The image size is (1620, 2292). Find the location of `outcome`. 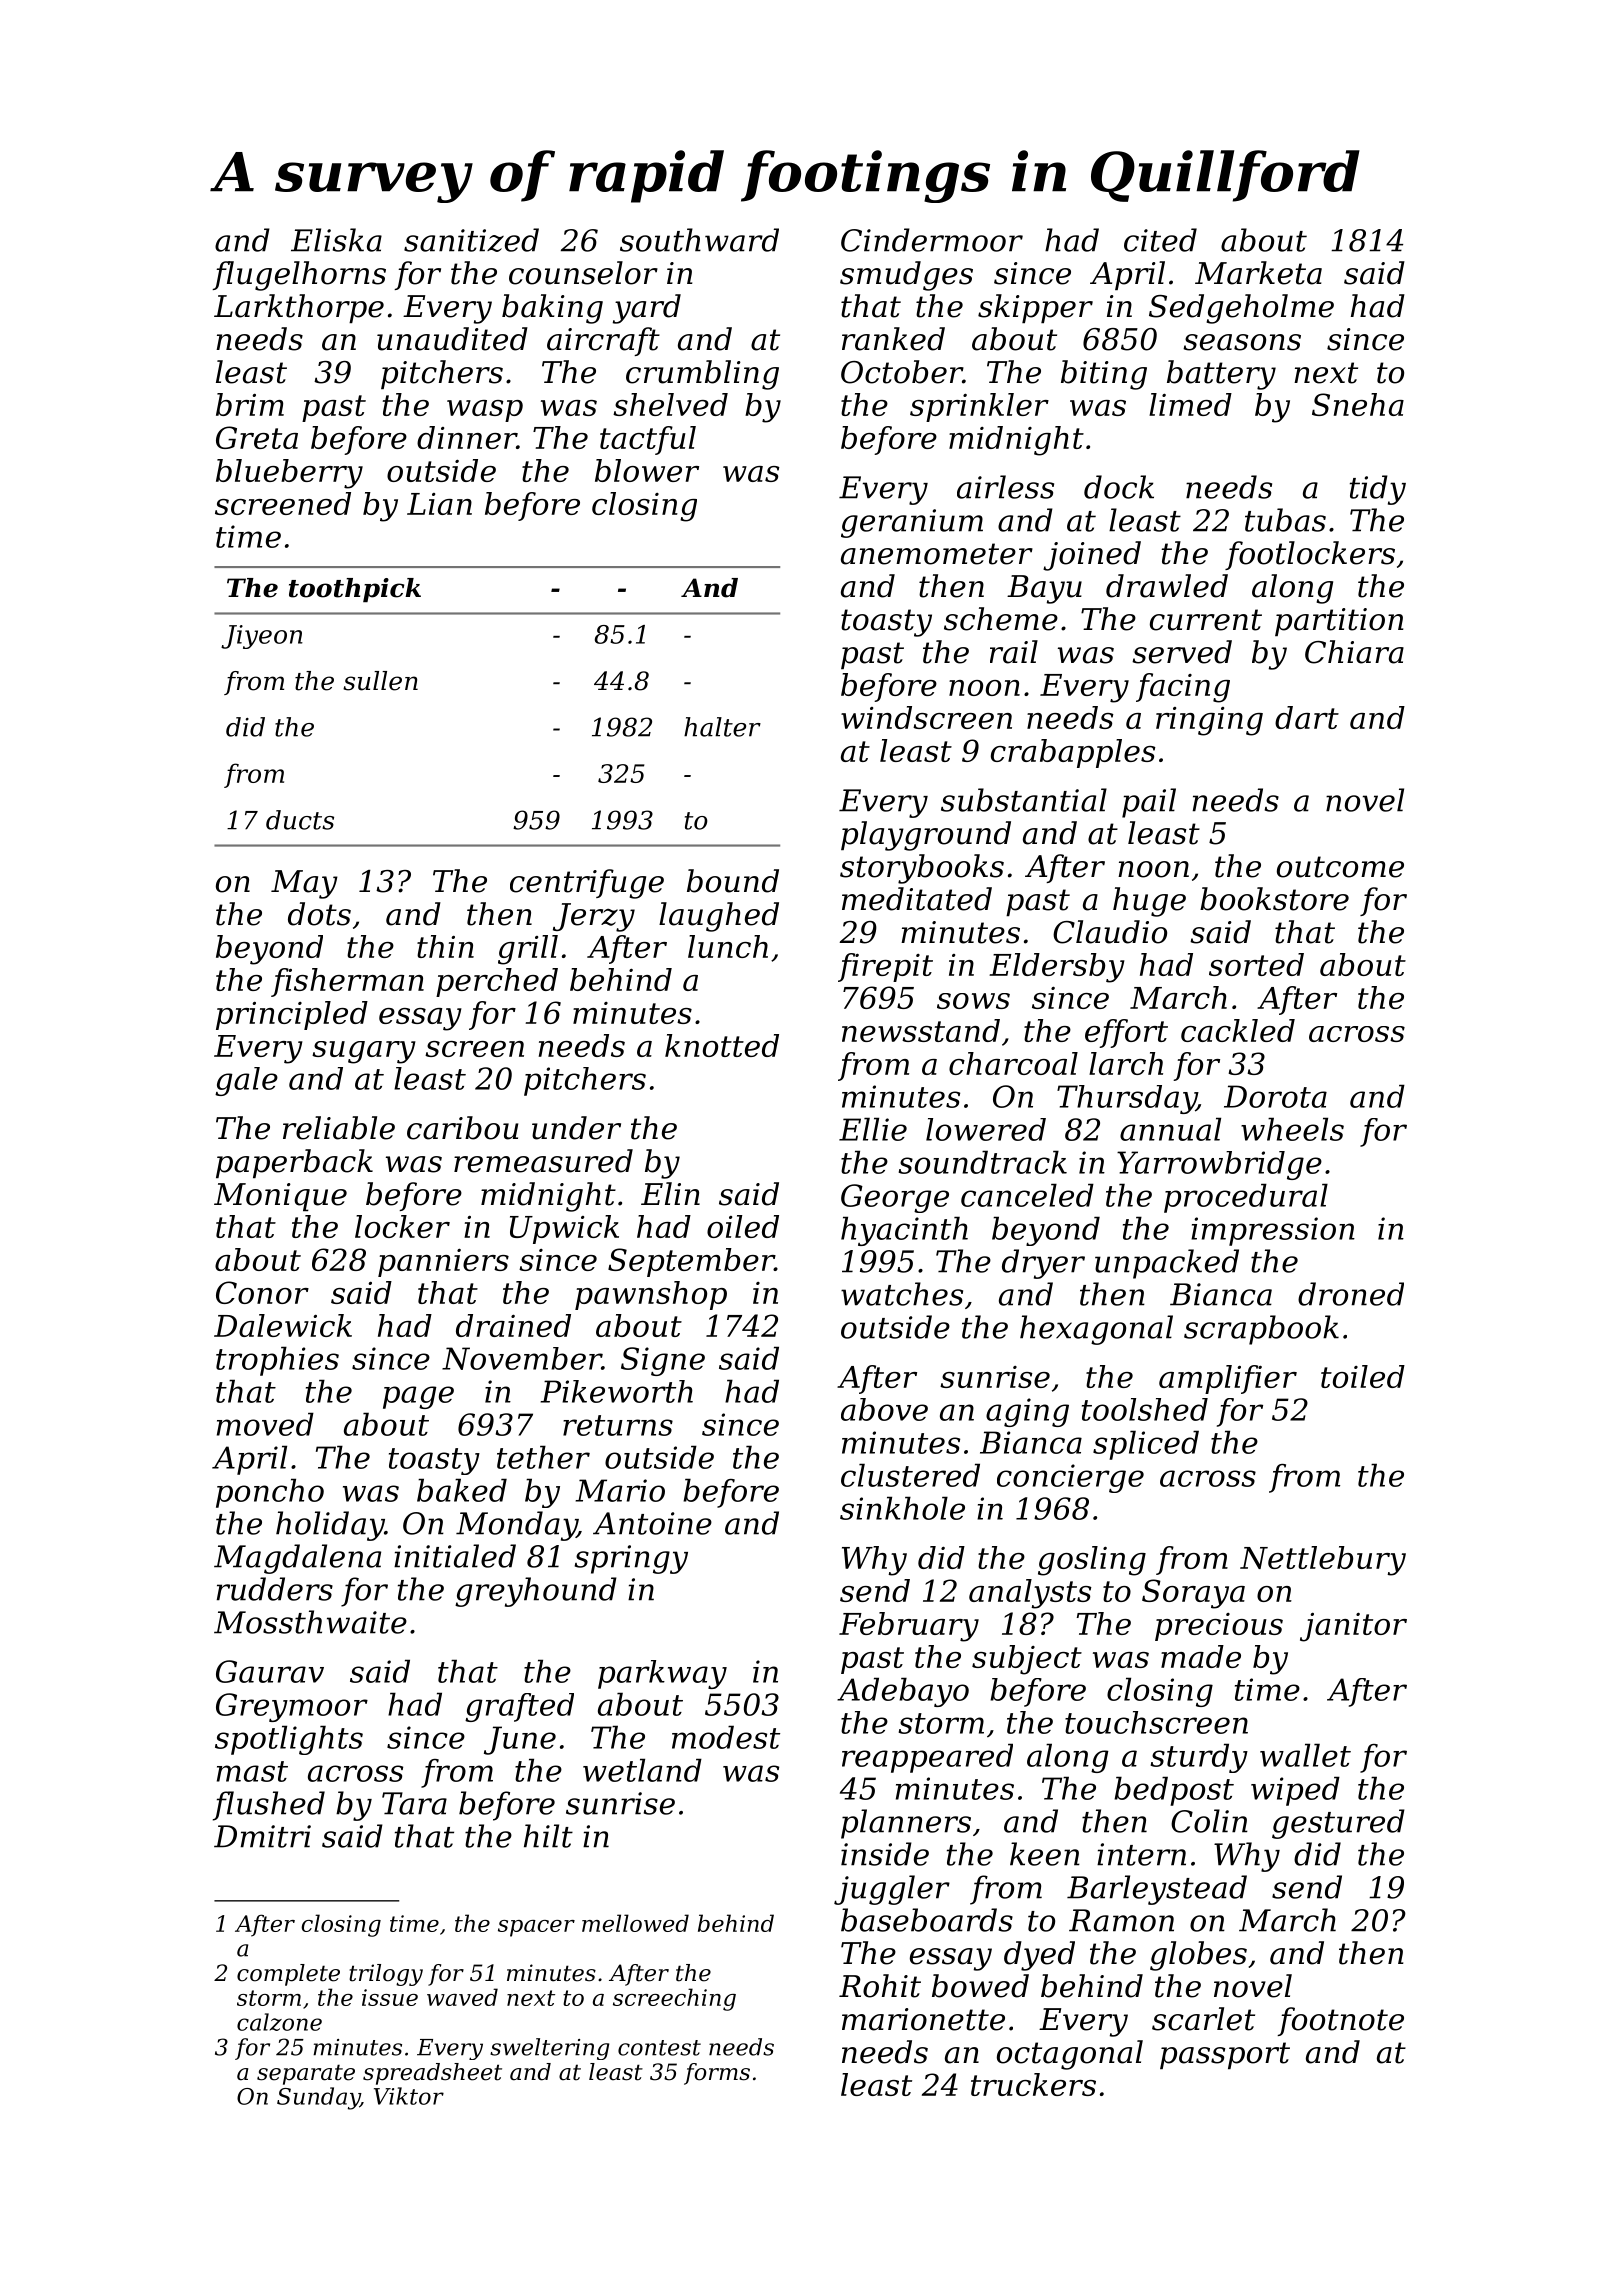

outcome is located at coordinates (1340, 867).
